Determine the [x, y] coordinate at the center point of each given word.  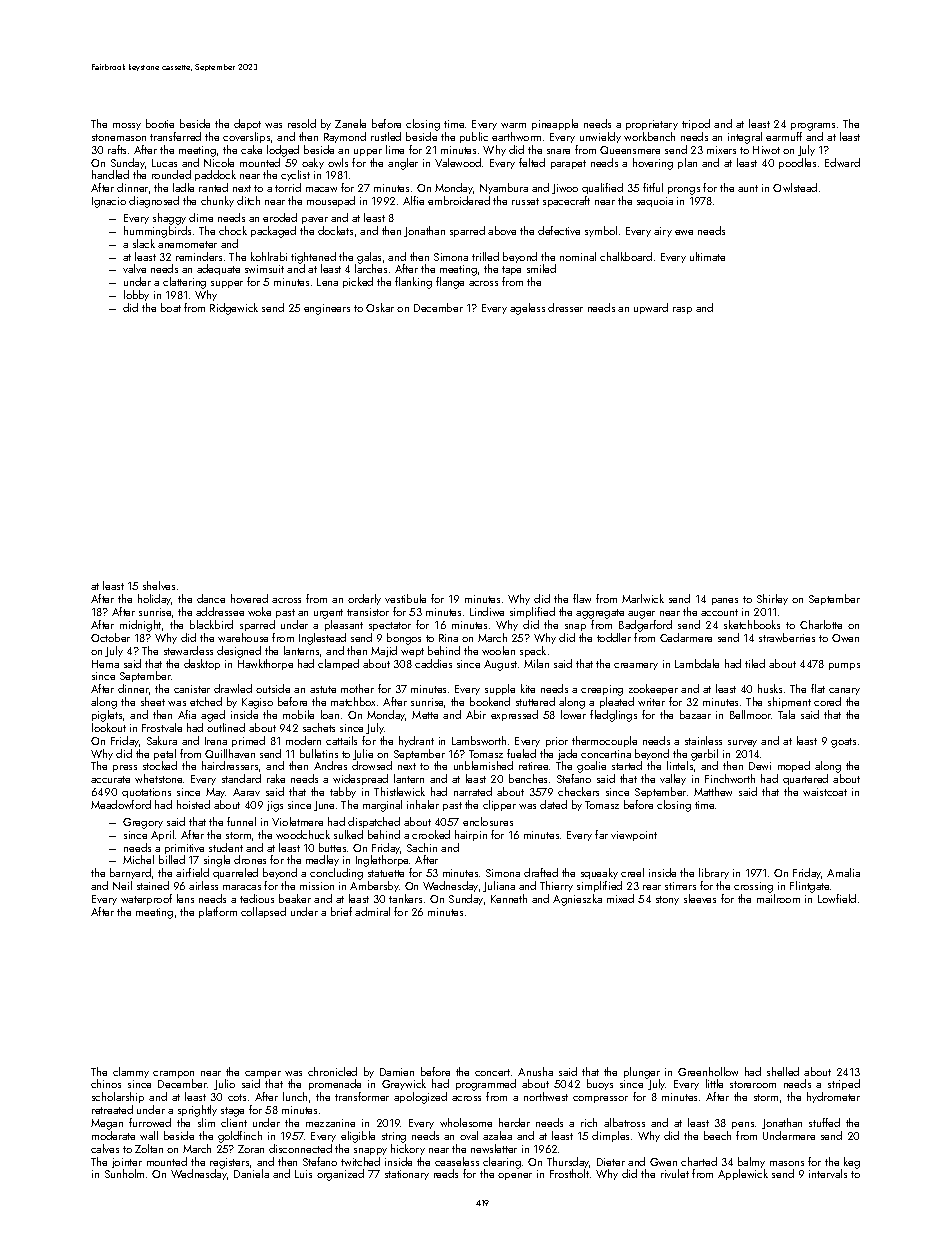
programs [813, 127]
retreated [112, 1109]
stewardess [188, 650]
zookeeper [653, 689]
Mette [425, 715]
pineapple [555, 124]
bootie [160, 123]
